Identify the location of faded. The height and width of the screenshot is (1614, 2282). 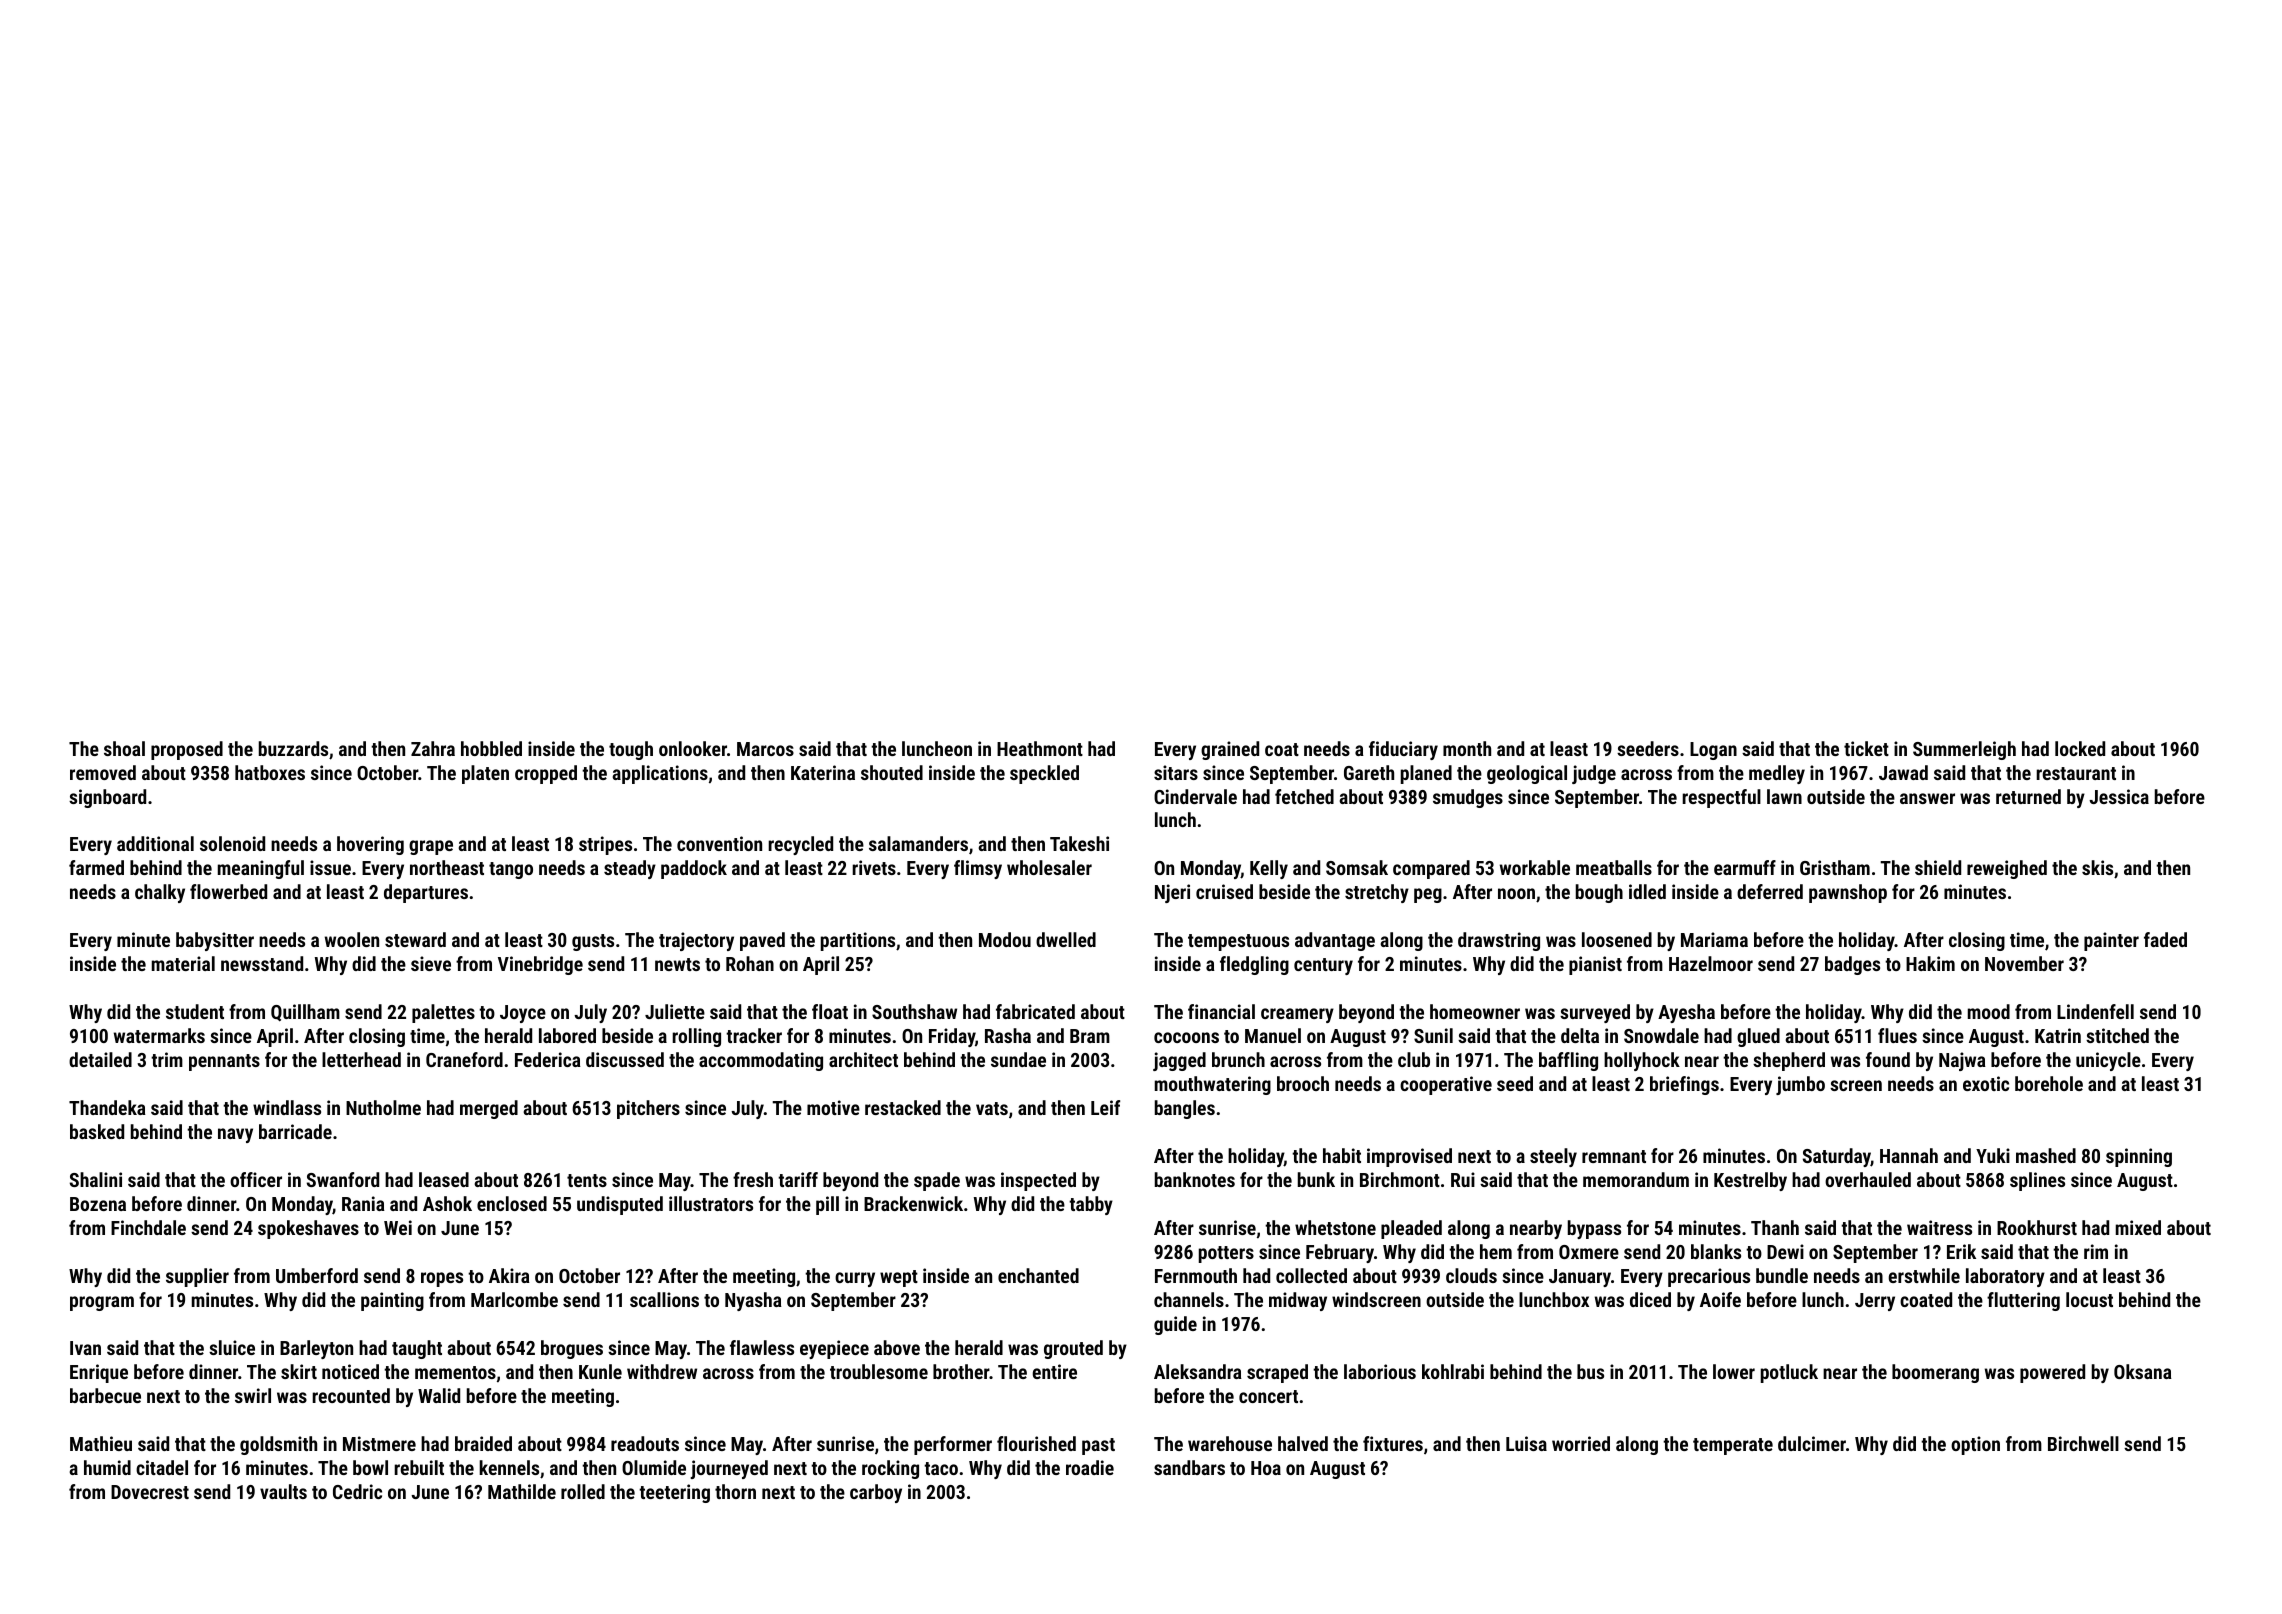
(2165, 939).
